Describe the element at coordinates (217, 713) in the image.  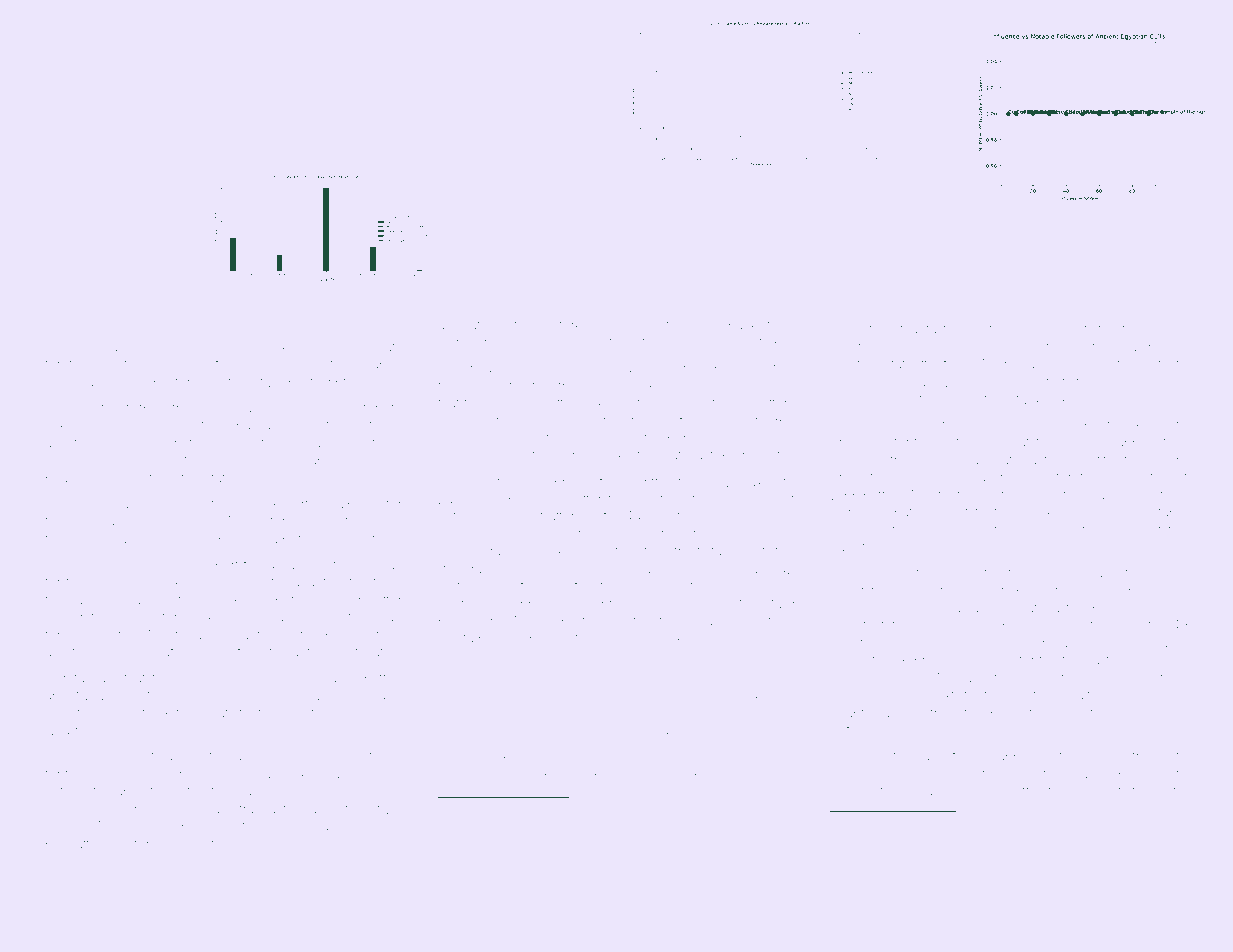
I see `pleats` at that location.
